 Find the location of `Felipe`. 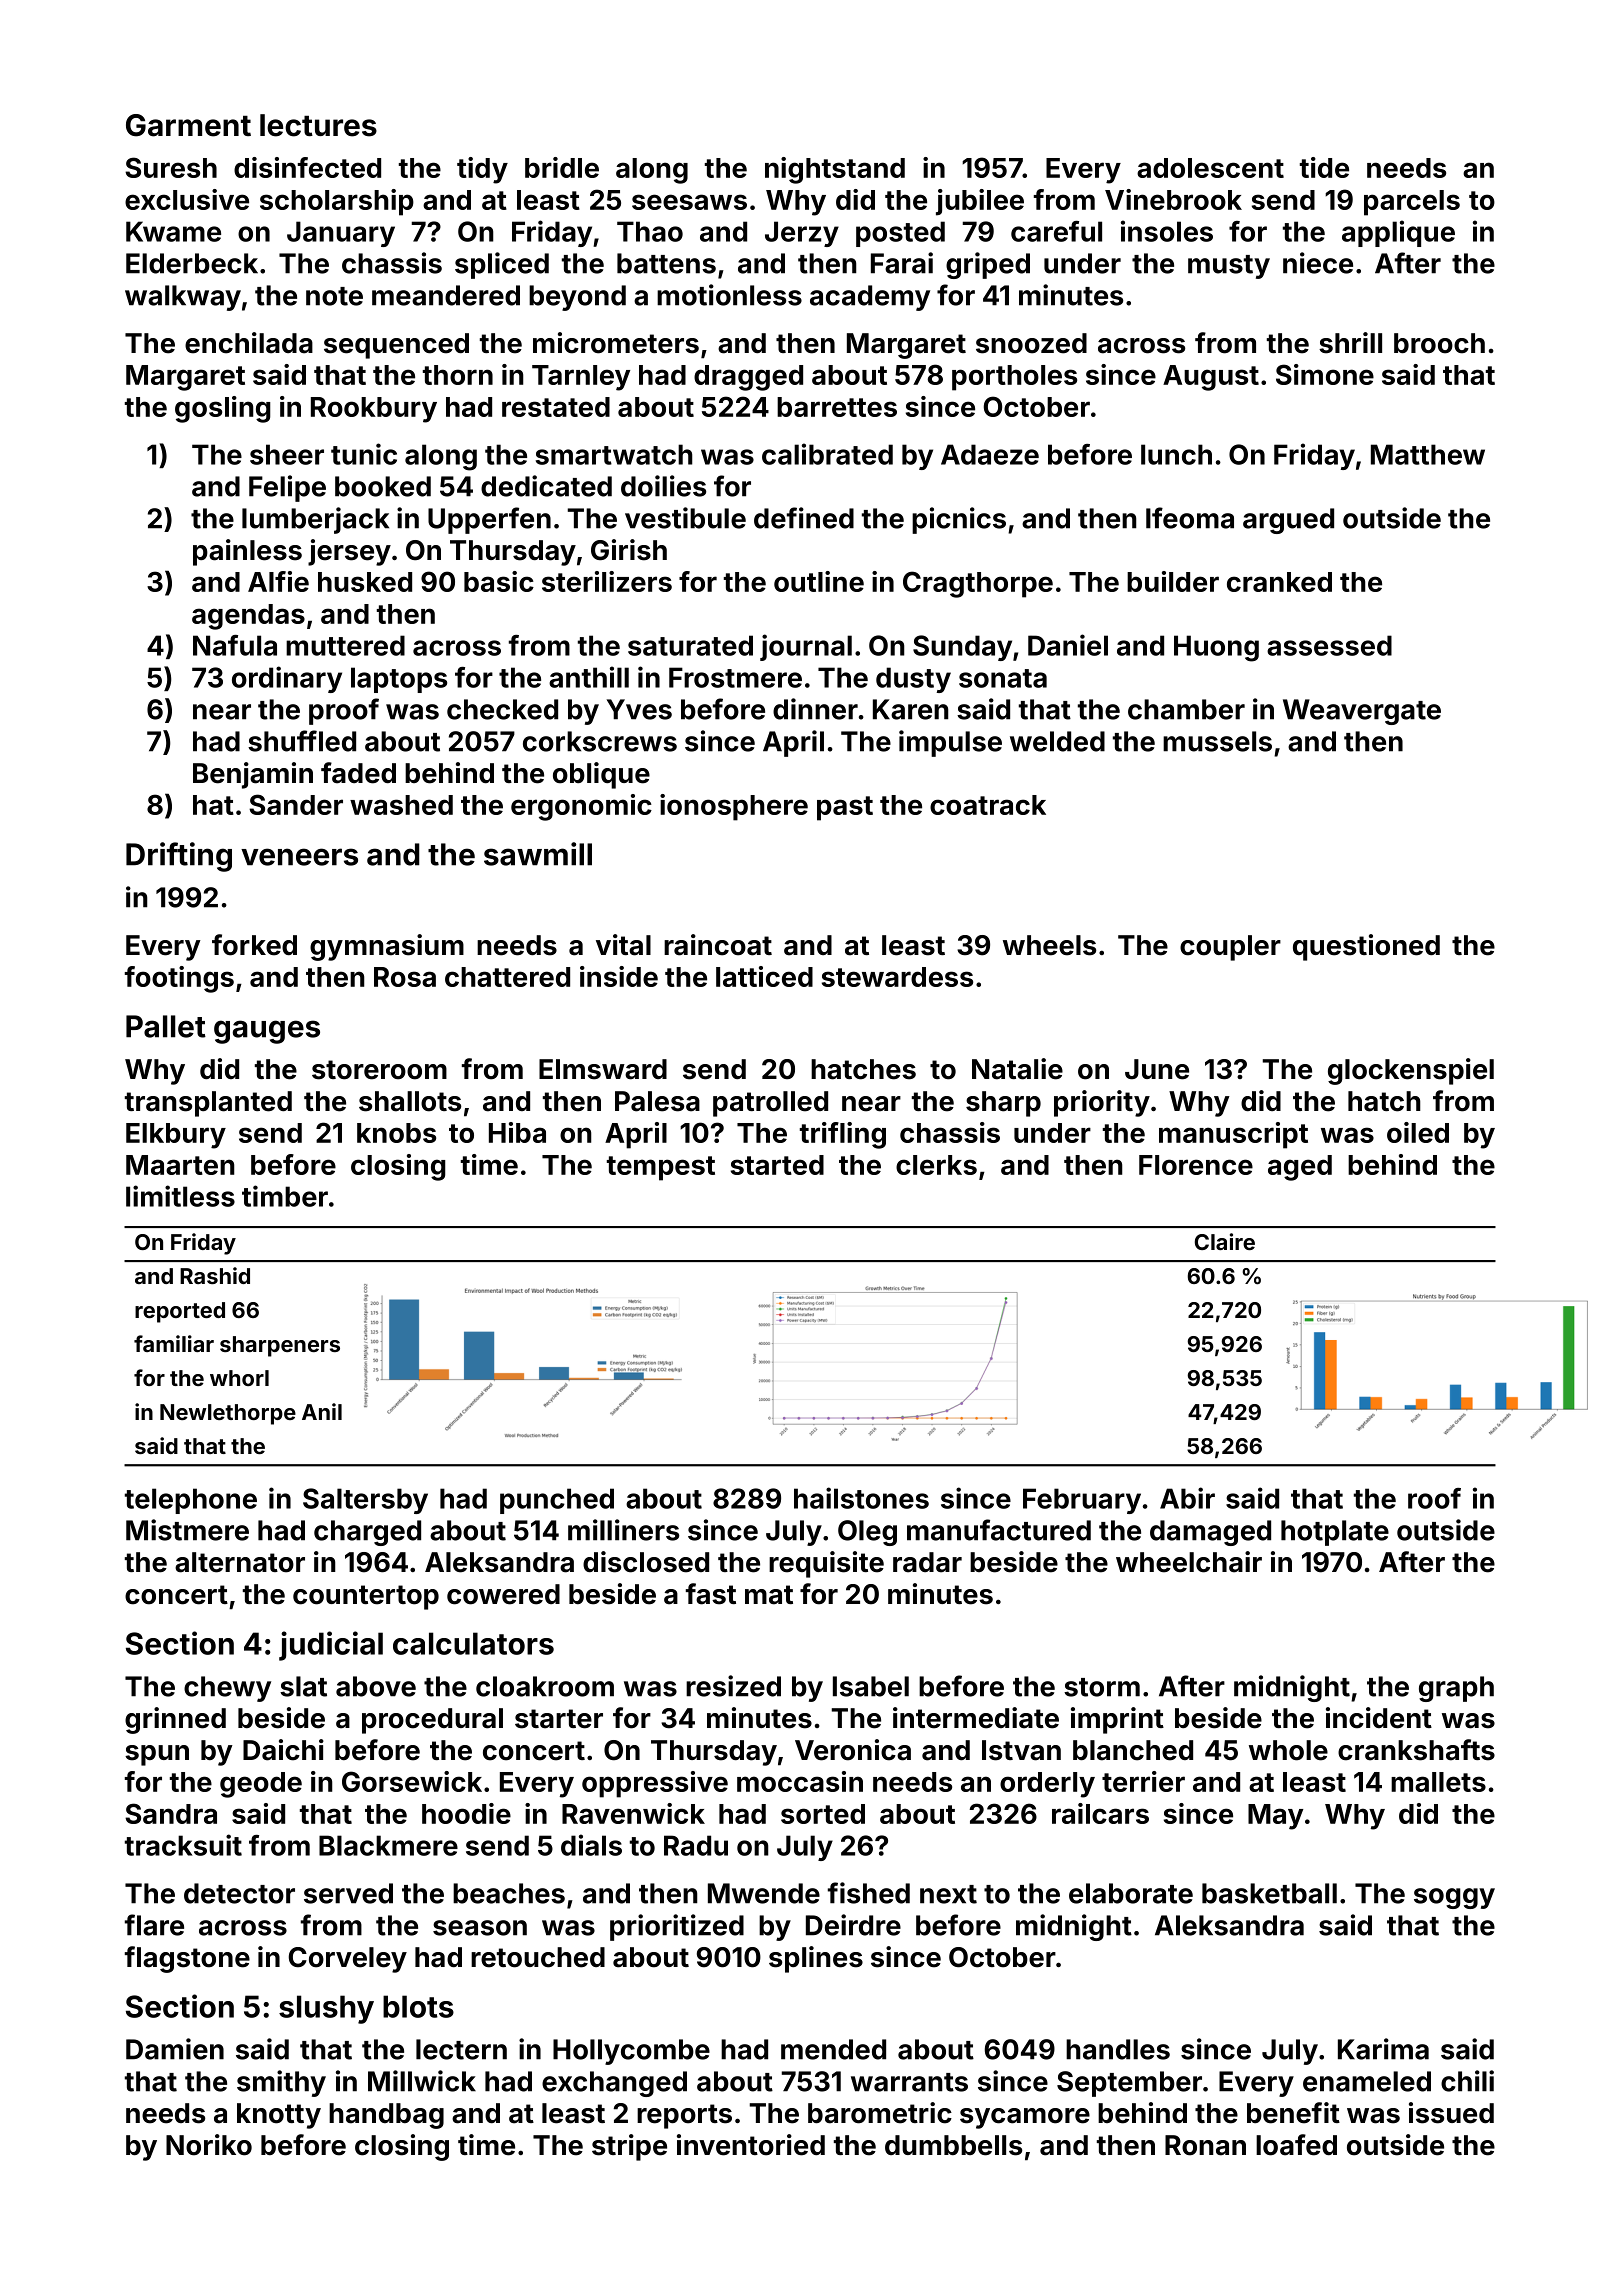

Felipe is located at coordinates (287, 488).
